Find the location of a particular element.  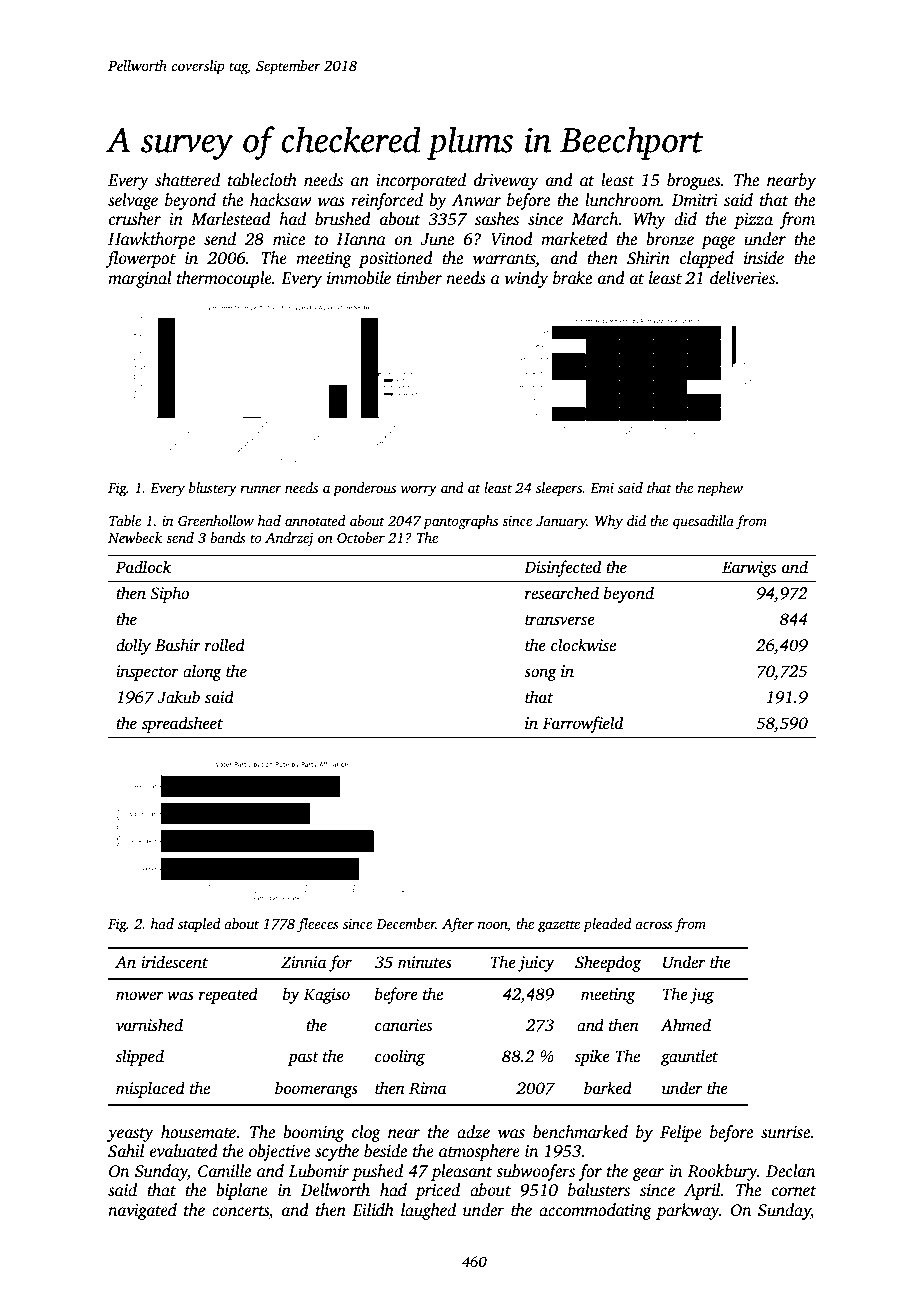

pizza is located at coordinates (753, 221).
